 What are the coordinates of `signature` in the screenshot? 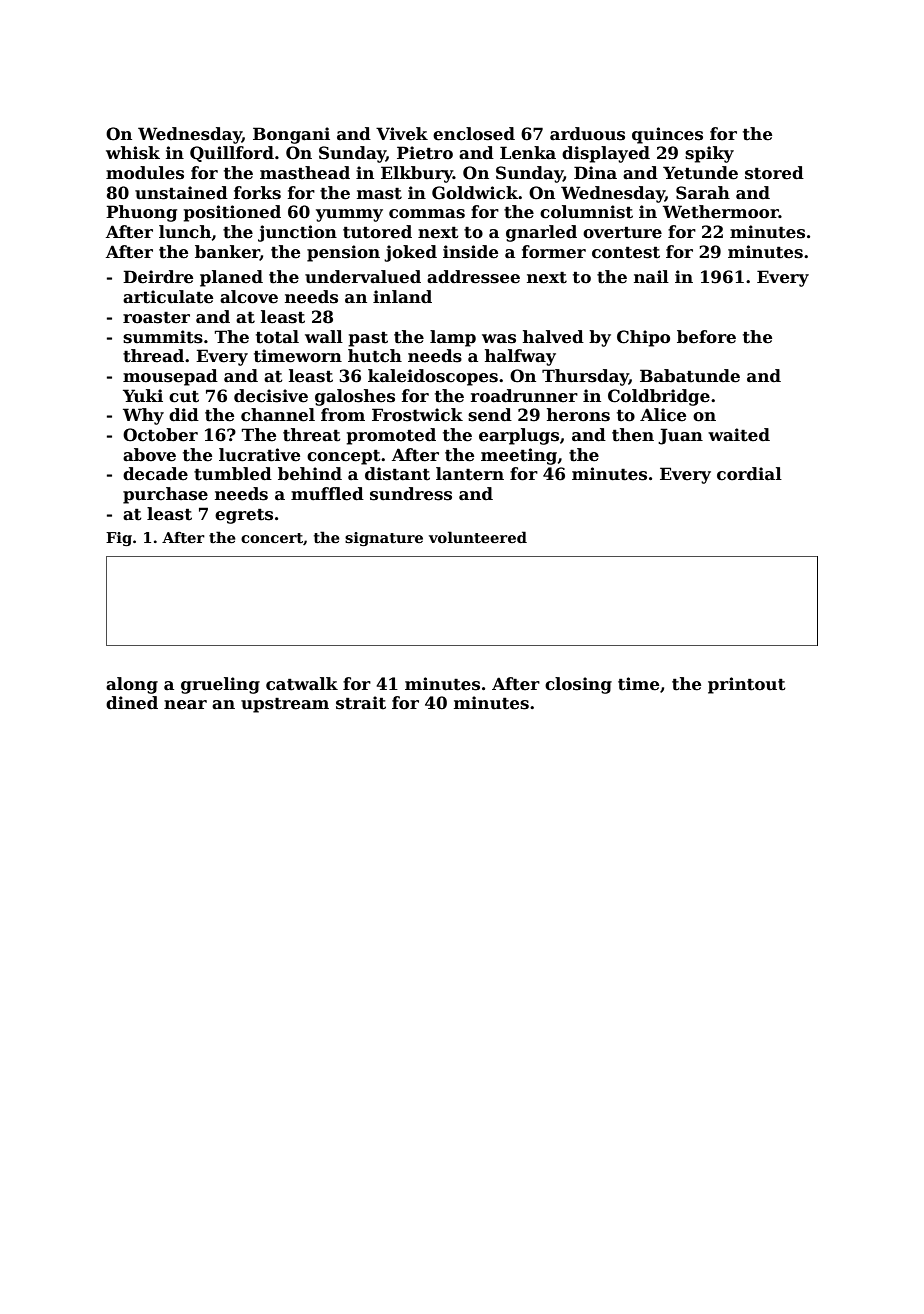 It's located at (384, 539).
